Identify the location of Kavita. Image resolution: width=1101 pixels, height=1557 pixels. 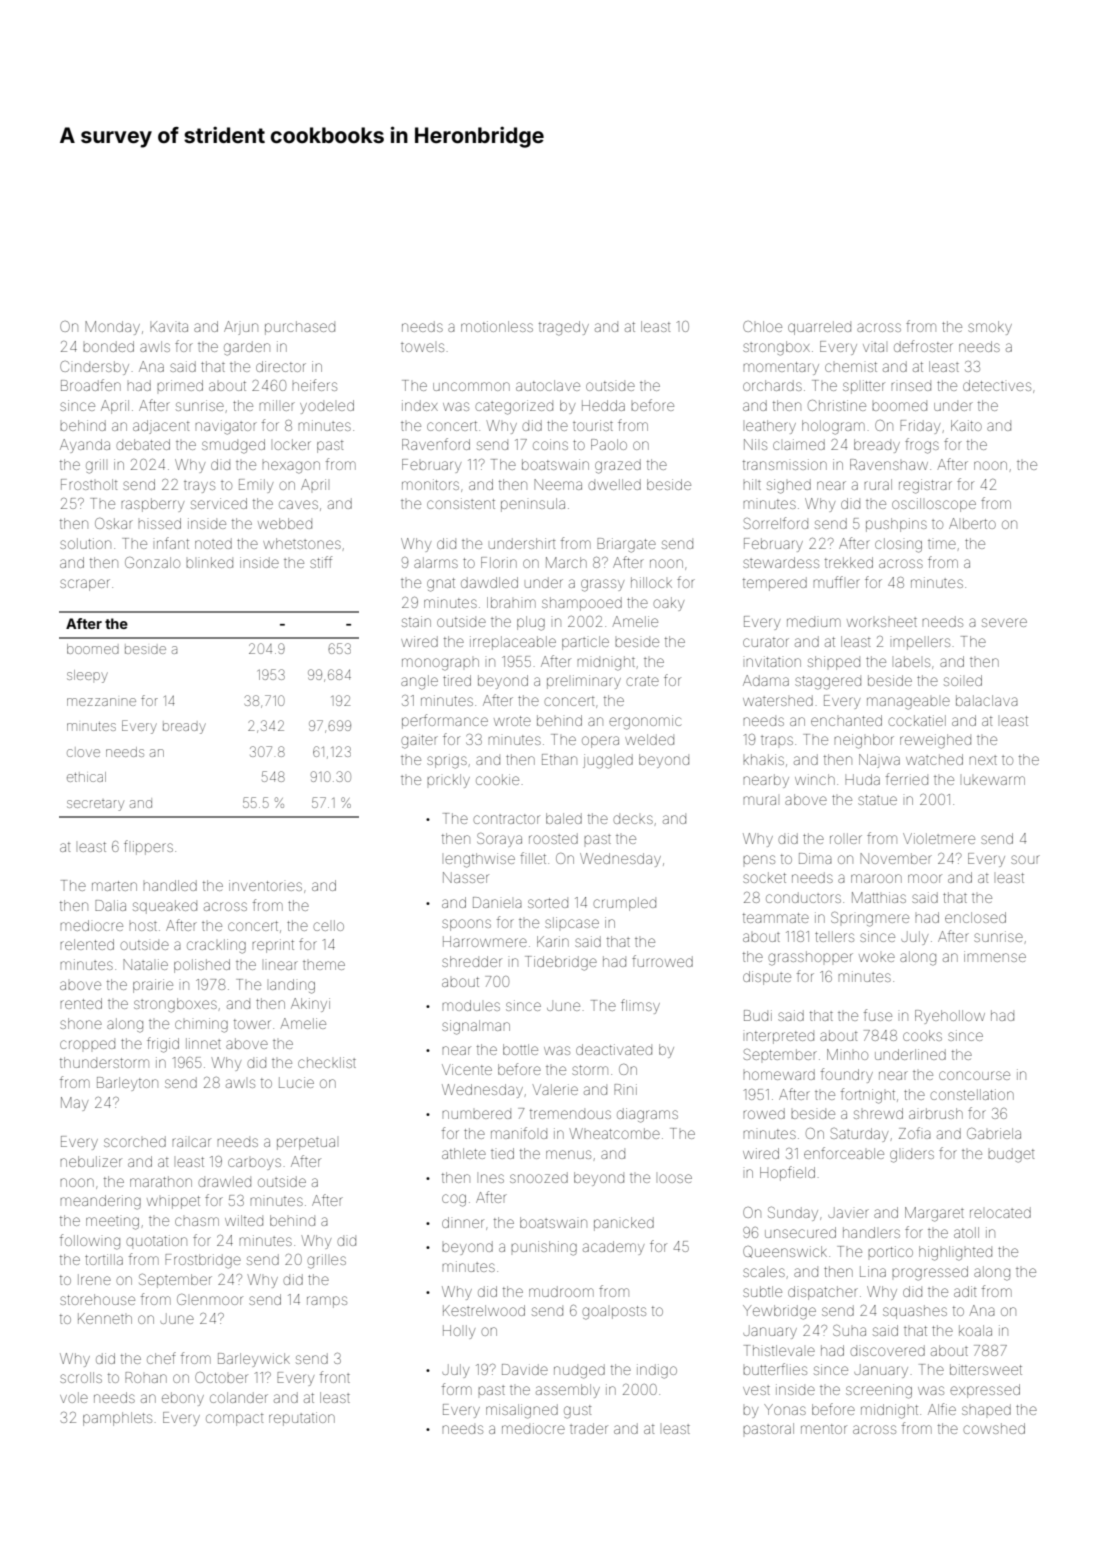
(169, 326).
